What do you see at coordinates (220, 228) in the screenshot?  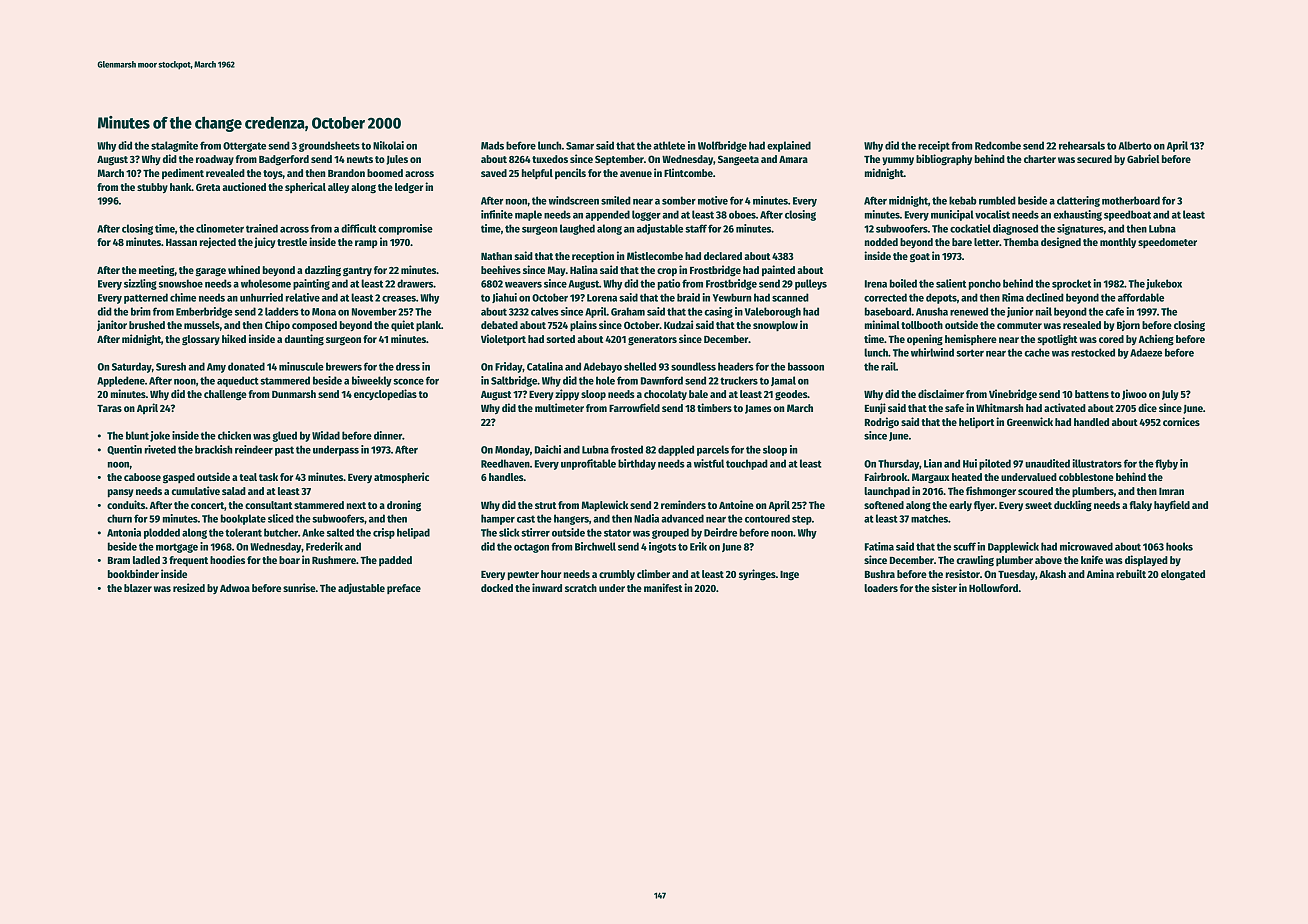 I see `clinometer` at bounding box center [220, 228].
